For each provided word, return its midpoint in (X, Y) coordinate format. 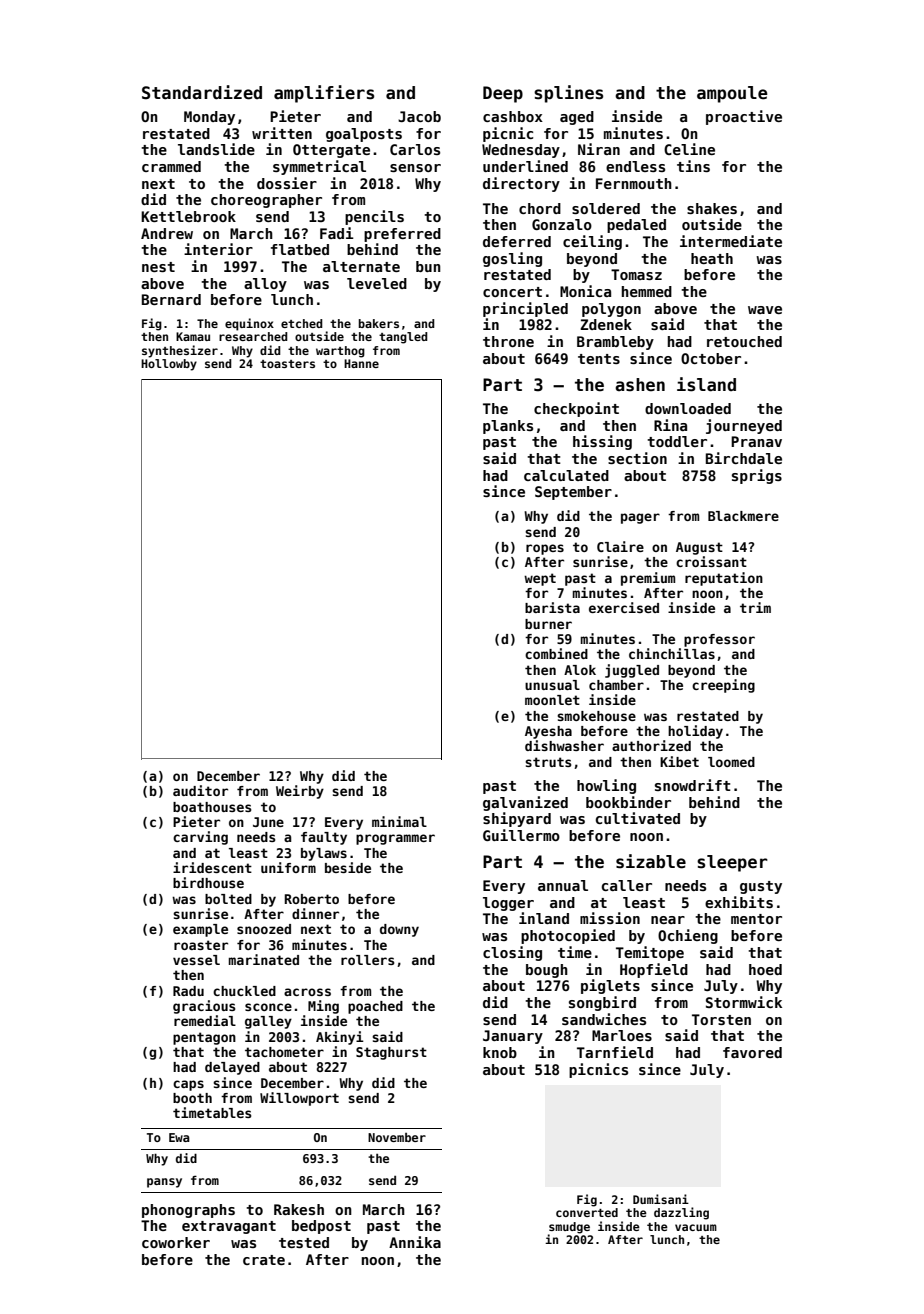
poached (375, 1007)
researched (253, 336)
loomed (731, 762)
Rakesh (299, 1209)
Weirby (300, 792)
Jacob (419, 116)
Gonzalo (562, 224)
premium (648, 579)
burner (548, 624)
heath (712, 258)
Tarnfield (615, 1052)
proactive (744, 117)
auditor (200, 790)
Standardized (202, 92)
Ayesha (548, 732)
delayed (232, 1068)
